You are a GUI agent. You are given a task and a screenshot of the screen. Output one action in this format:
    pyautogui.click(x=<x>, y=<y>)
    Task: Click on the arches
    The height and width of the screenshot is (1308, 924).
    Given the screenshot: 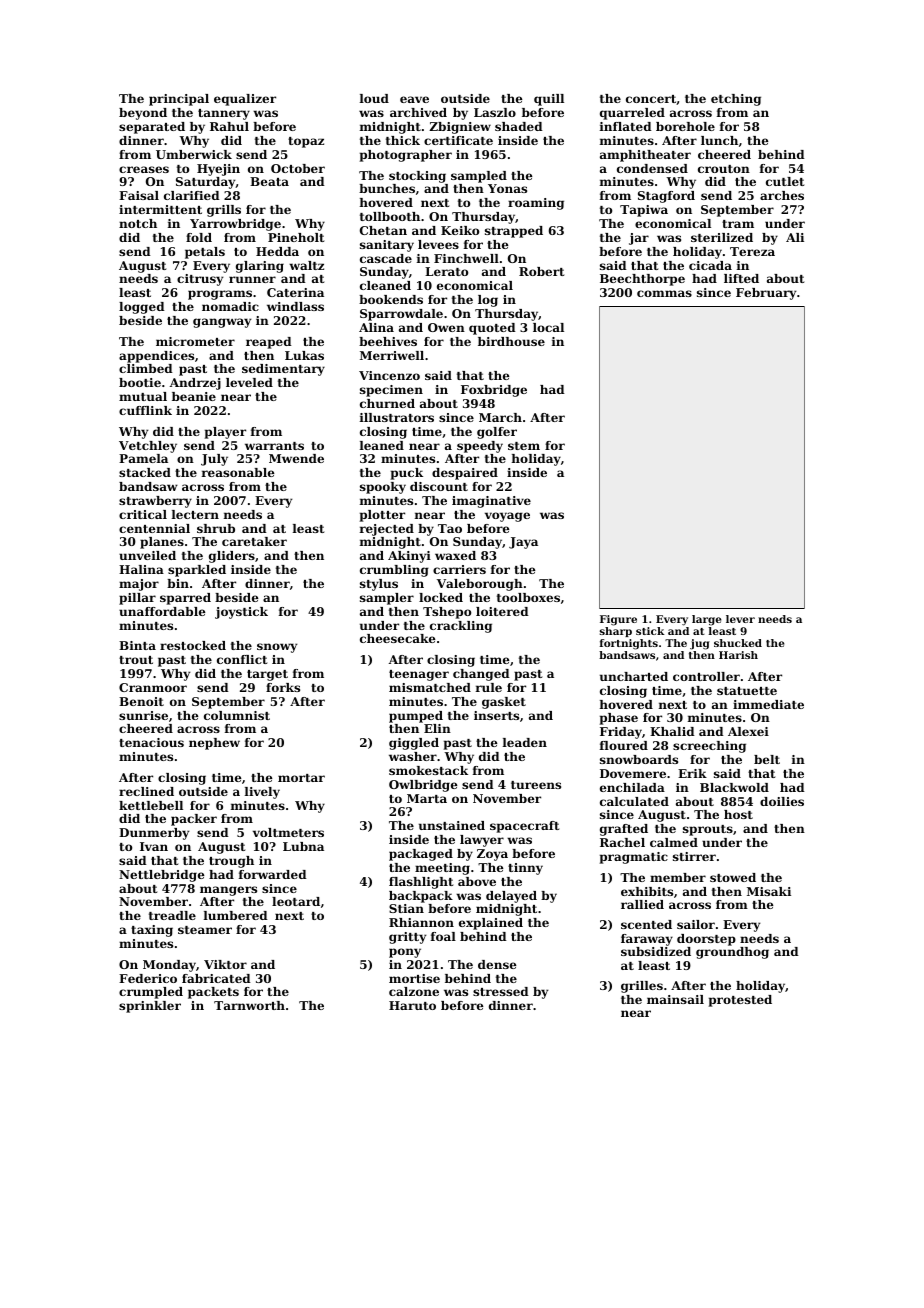 What is the action you would take?
    pyautogui.click(x=782, y=195)
